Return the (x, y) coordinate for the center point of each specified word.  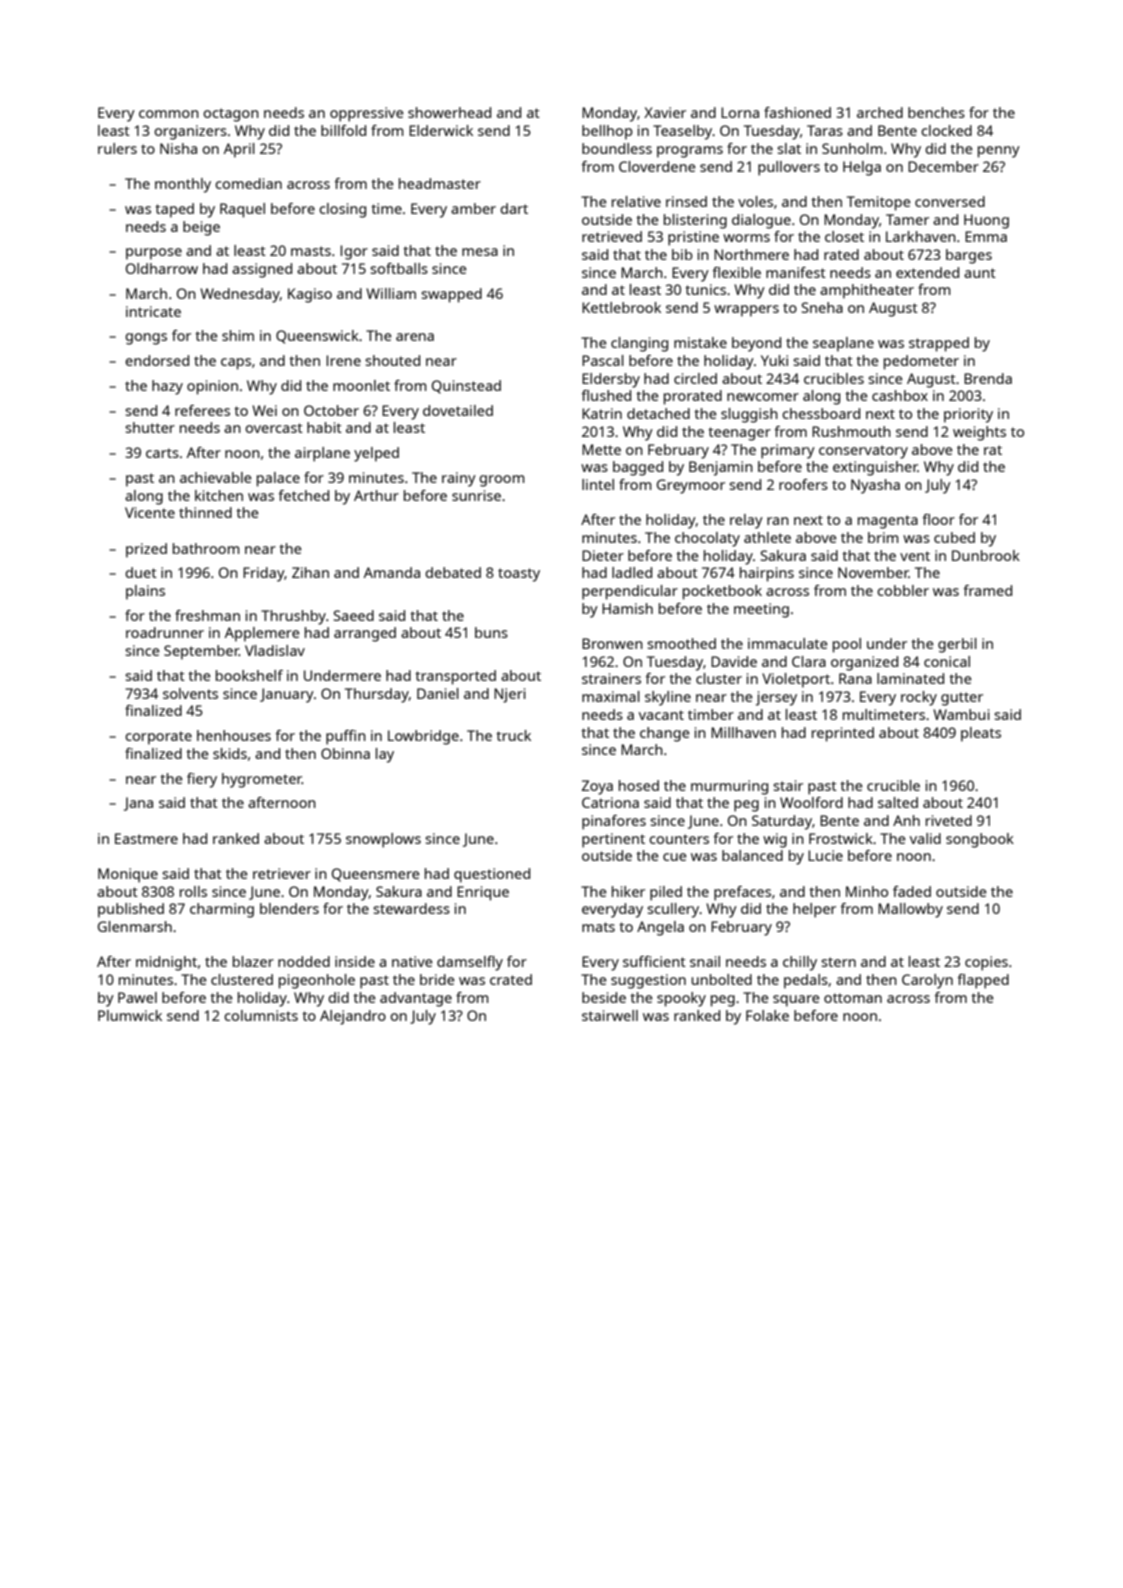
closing (342, 210)
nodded (304, 961)
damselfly (470, 963)
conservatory (863, 452)
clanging (639, 344)
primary (788, 451)
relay (746, 521)
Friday (264, 574)
